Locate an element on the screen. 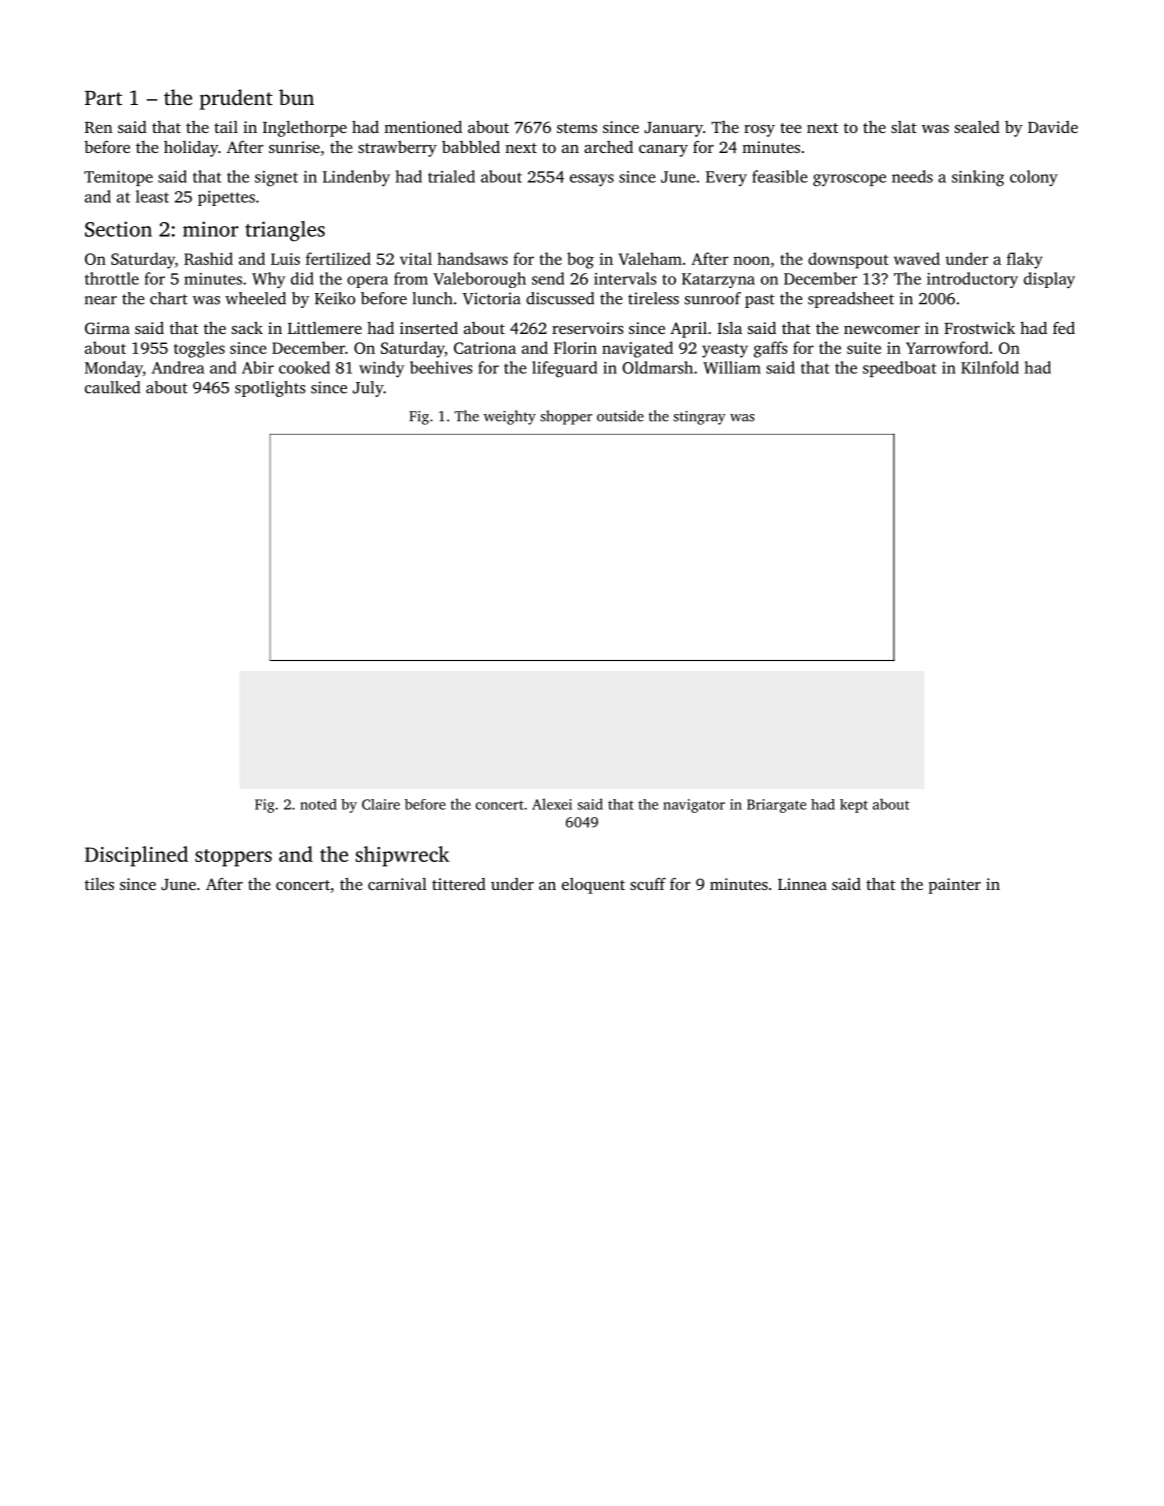 The width and height of the screenshot is (1164, 1506). Alexei is located at coordinates (552, 804).
